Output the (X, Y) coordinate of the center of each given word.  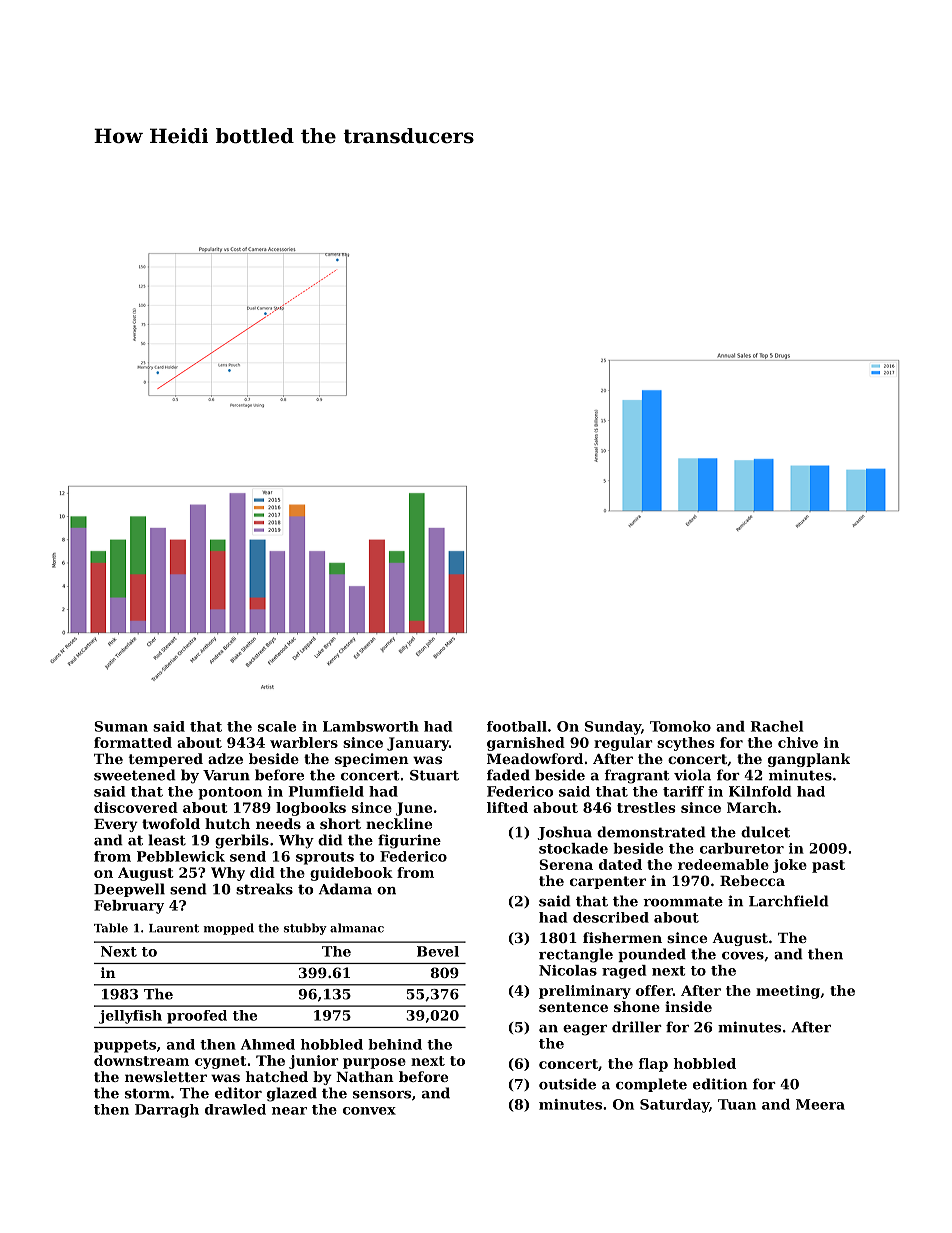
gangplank (809, 760)
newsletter (166, 1076)
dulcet (765, 832)
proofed (197, 1017)
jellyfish (130, 1017)
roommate (683, 901)
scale (277, 726)
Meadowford (535, 758)
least (167, 840)
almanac (357, 928)
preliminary (585, 992)
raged (624, 972)
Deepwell (129, 890)
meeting (788, 992)
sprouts (325, 858)
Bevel (438, 951)
